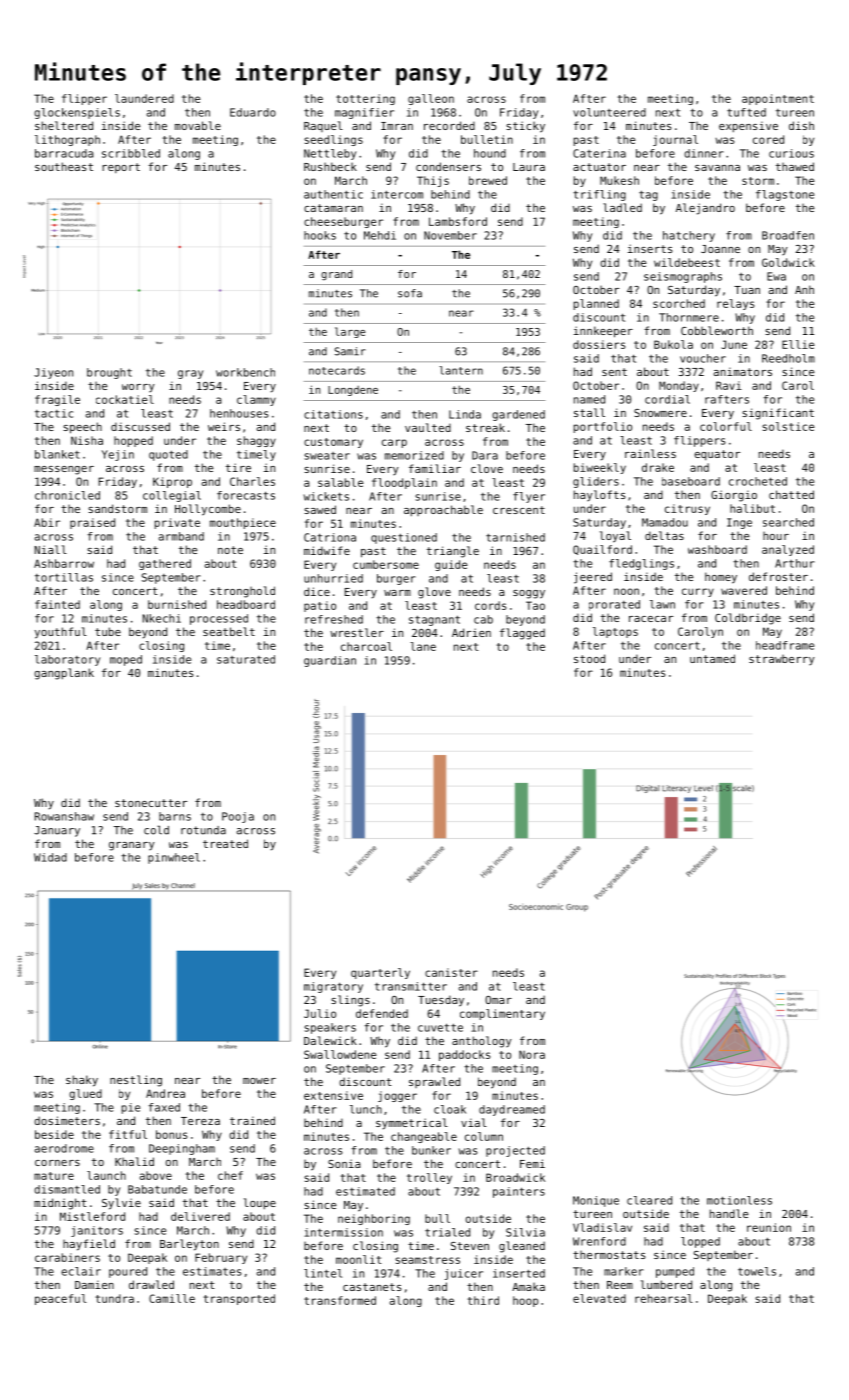 The height and width of the screenshot is (1400, 849). What do you see at coordinates (518, 415) in the screenshot?
I see `gardened` at bounding box center [518, 415].
